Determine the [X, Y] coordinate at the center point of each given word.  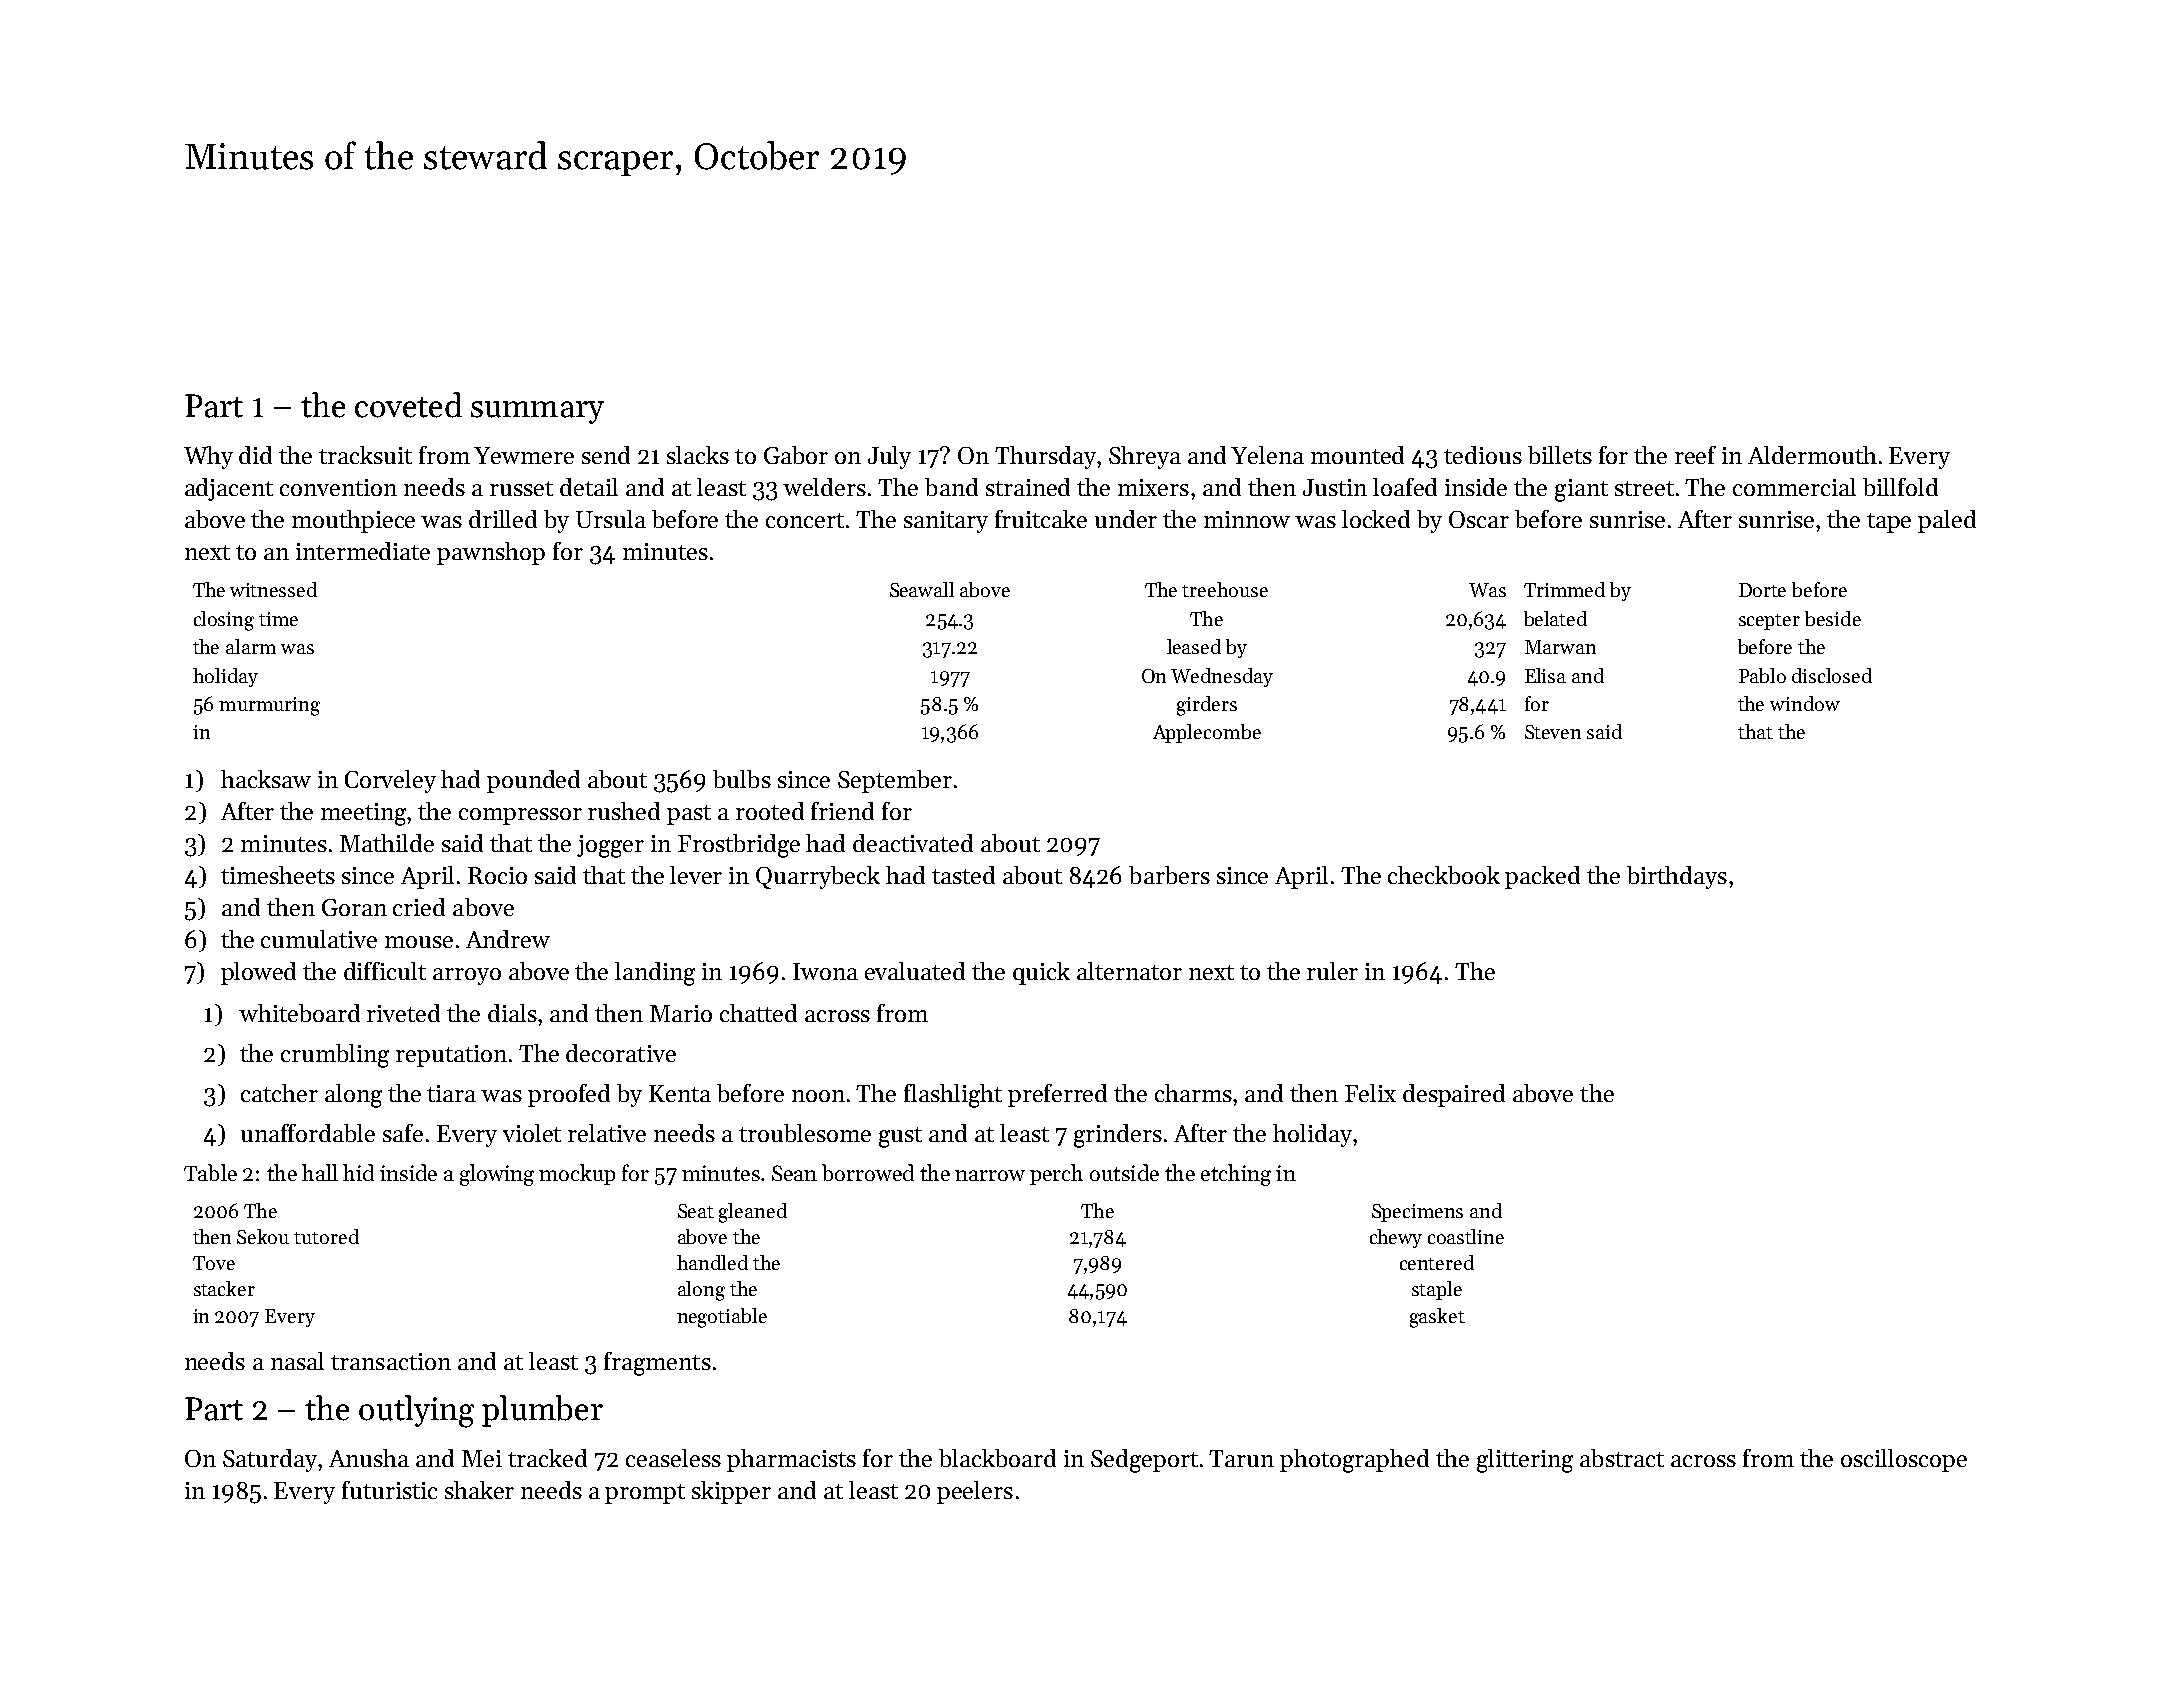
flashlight [953, 1096]
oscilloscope [1904, 1460]
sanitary [946, 522]
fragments [657, 1364]
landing [655, 974]
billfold [1900, 487]
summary [537, 412]
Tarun [1241, 1458]
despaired [1454, 1095]
